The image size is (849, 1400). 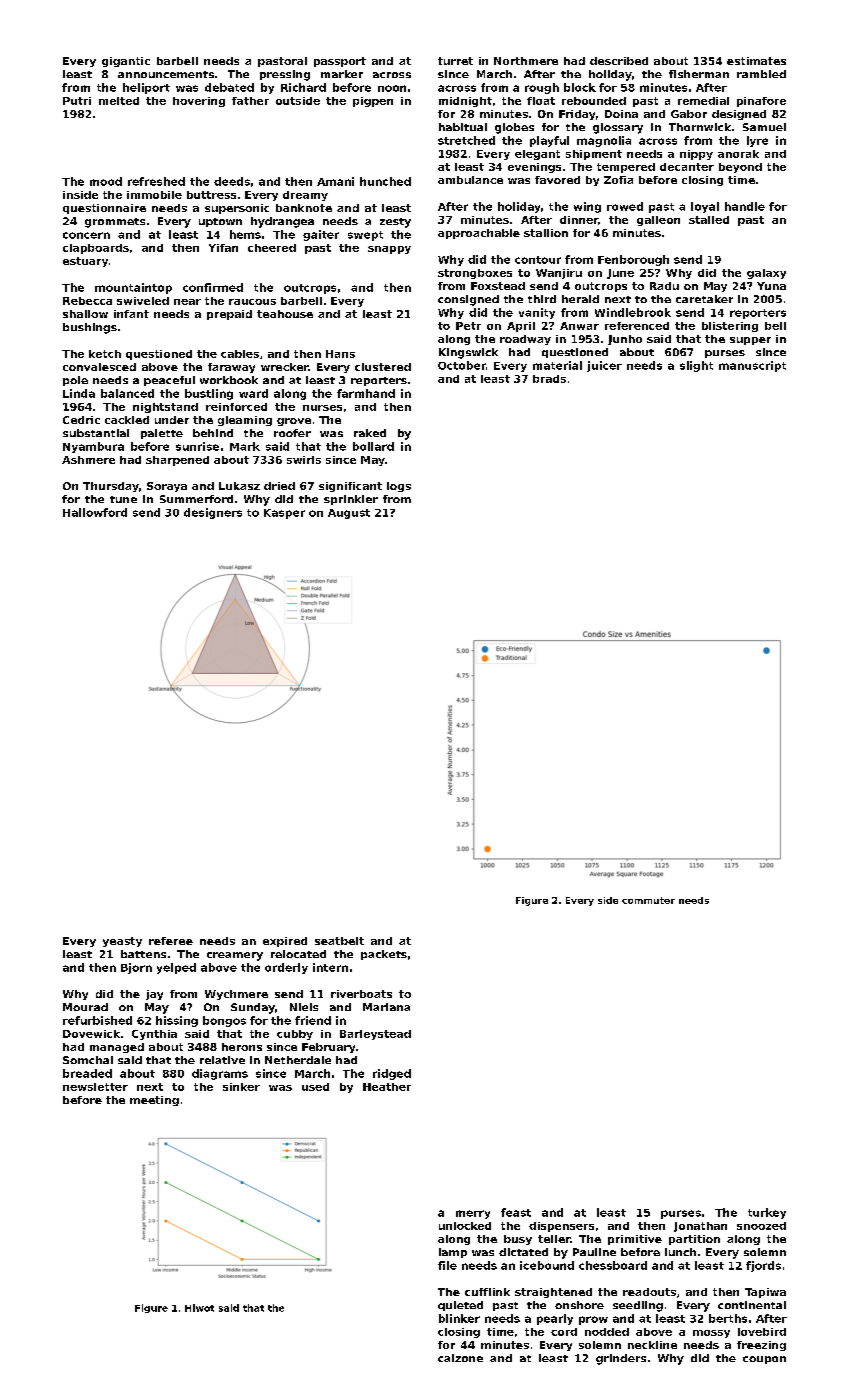 I want to click on Radu, so click(x=664, y=286).
